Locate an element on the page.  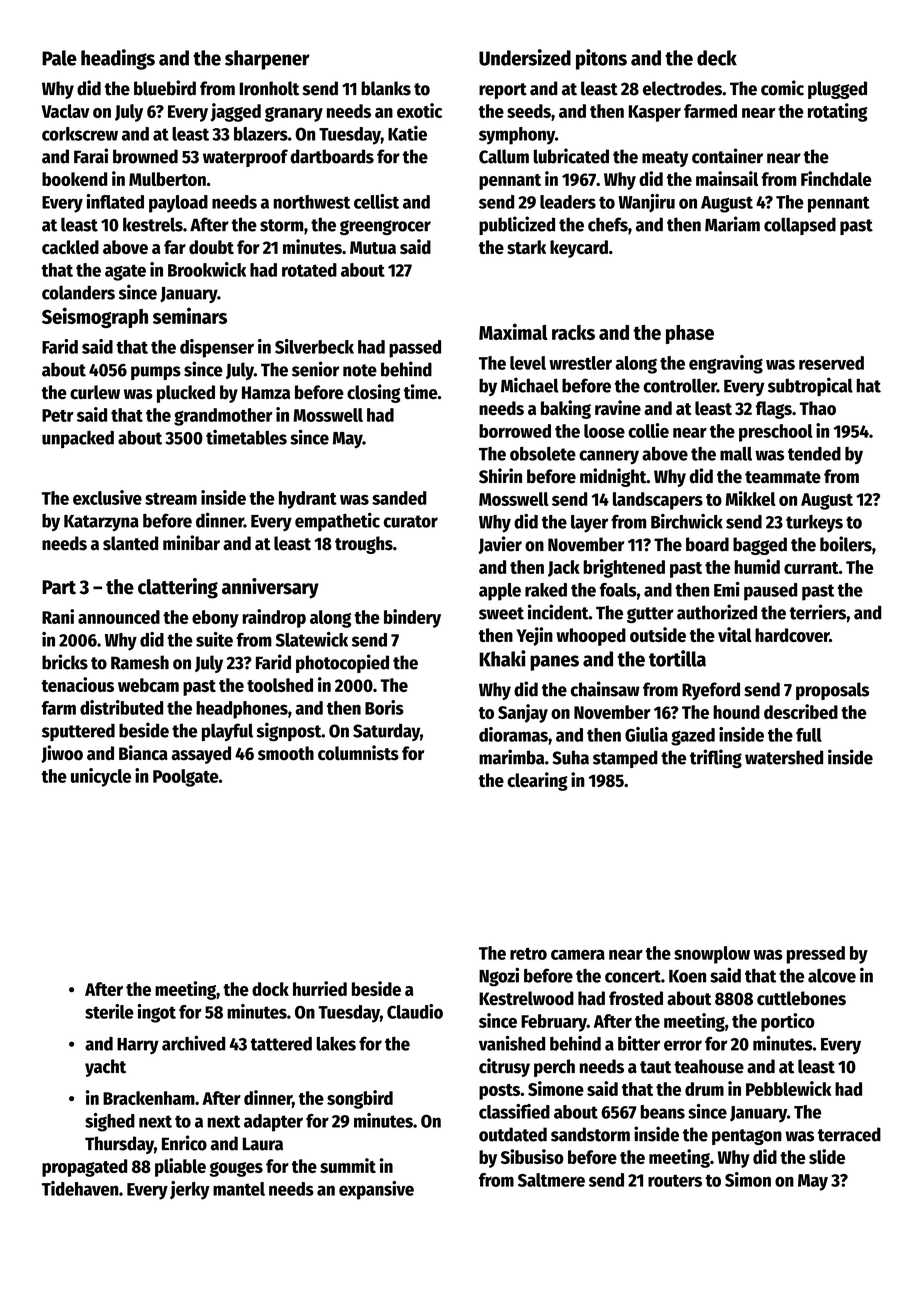
snowplow is located at coordinates (712, 955).
